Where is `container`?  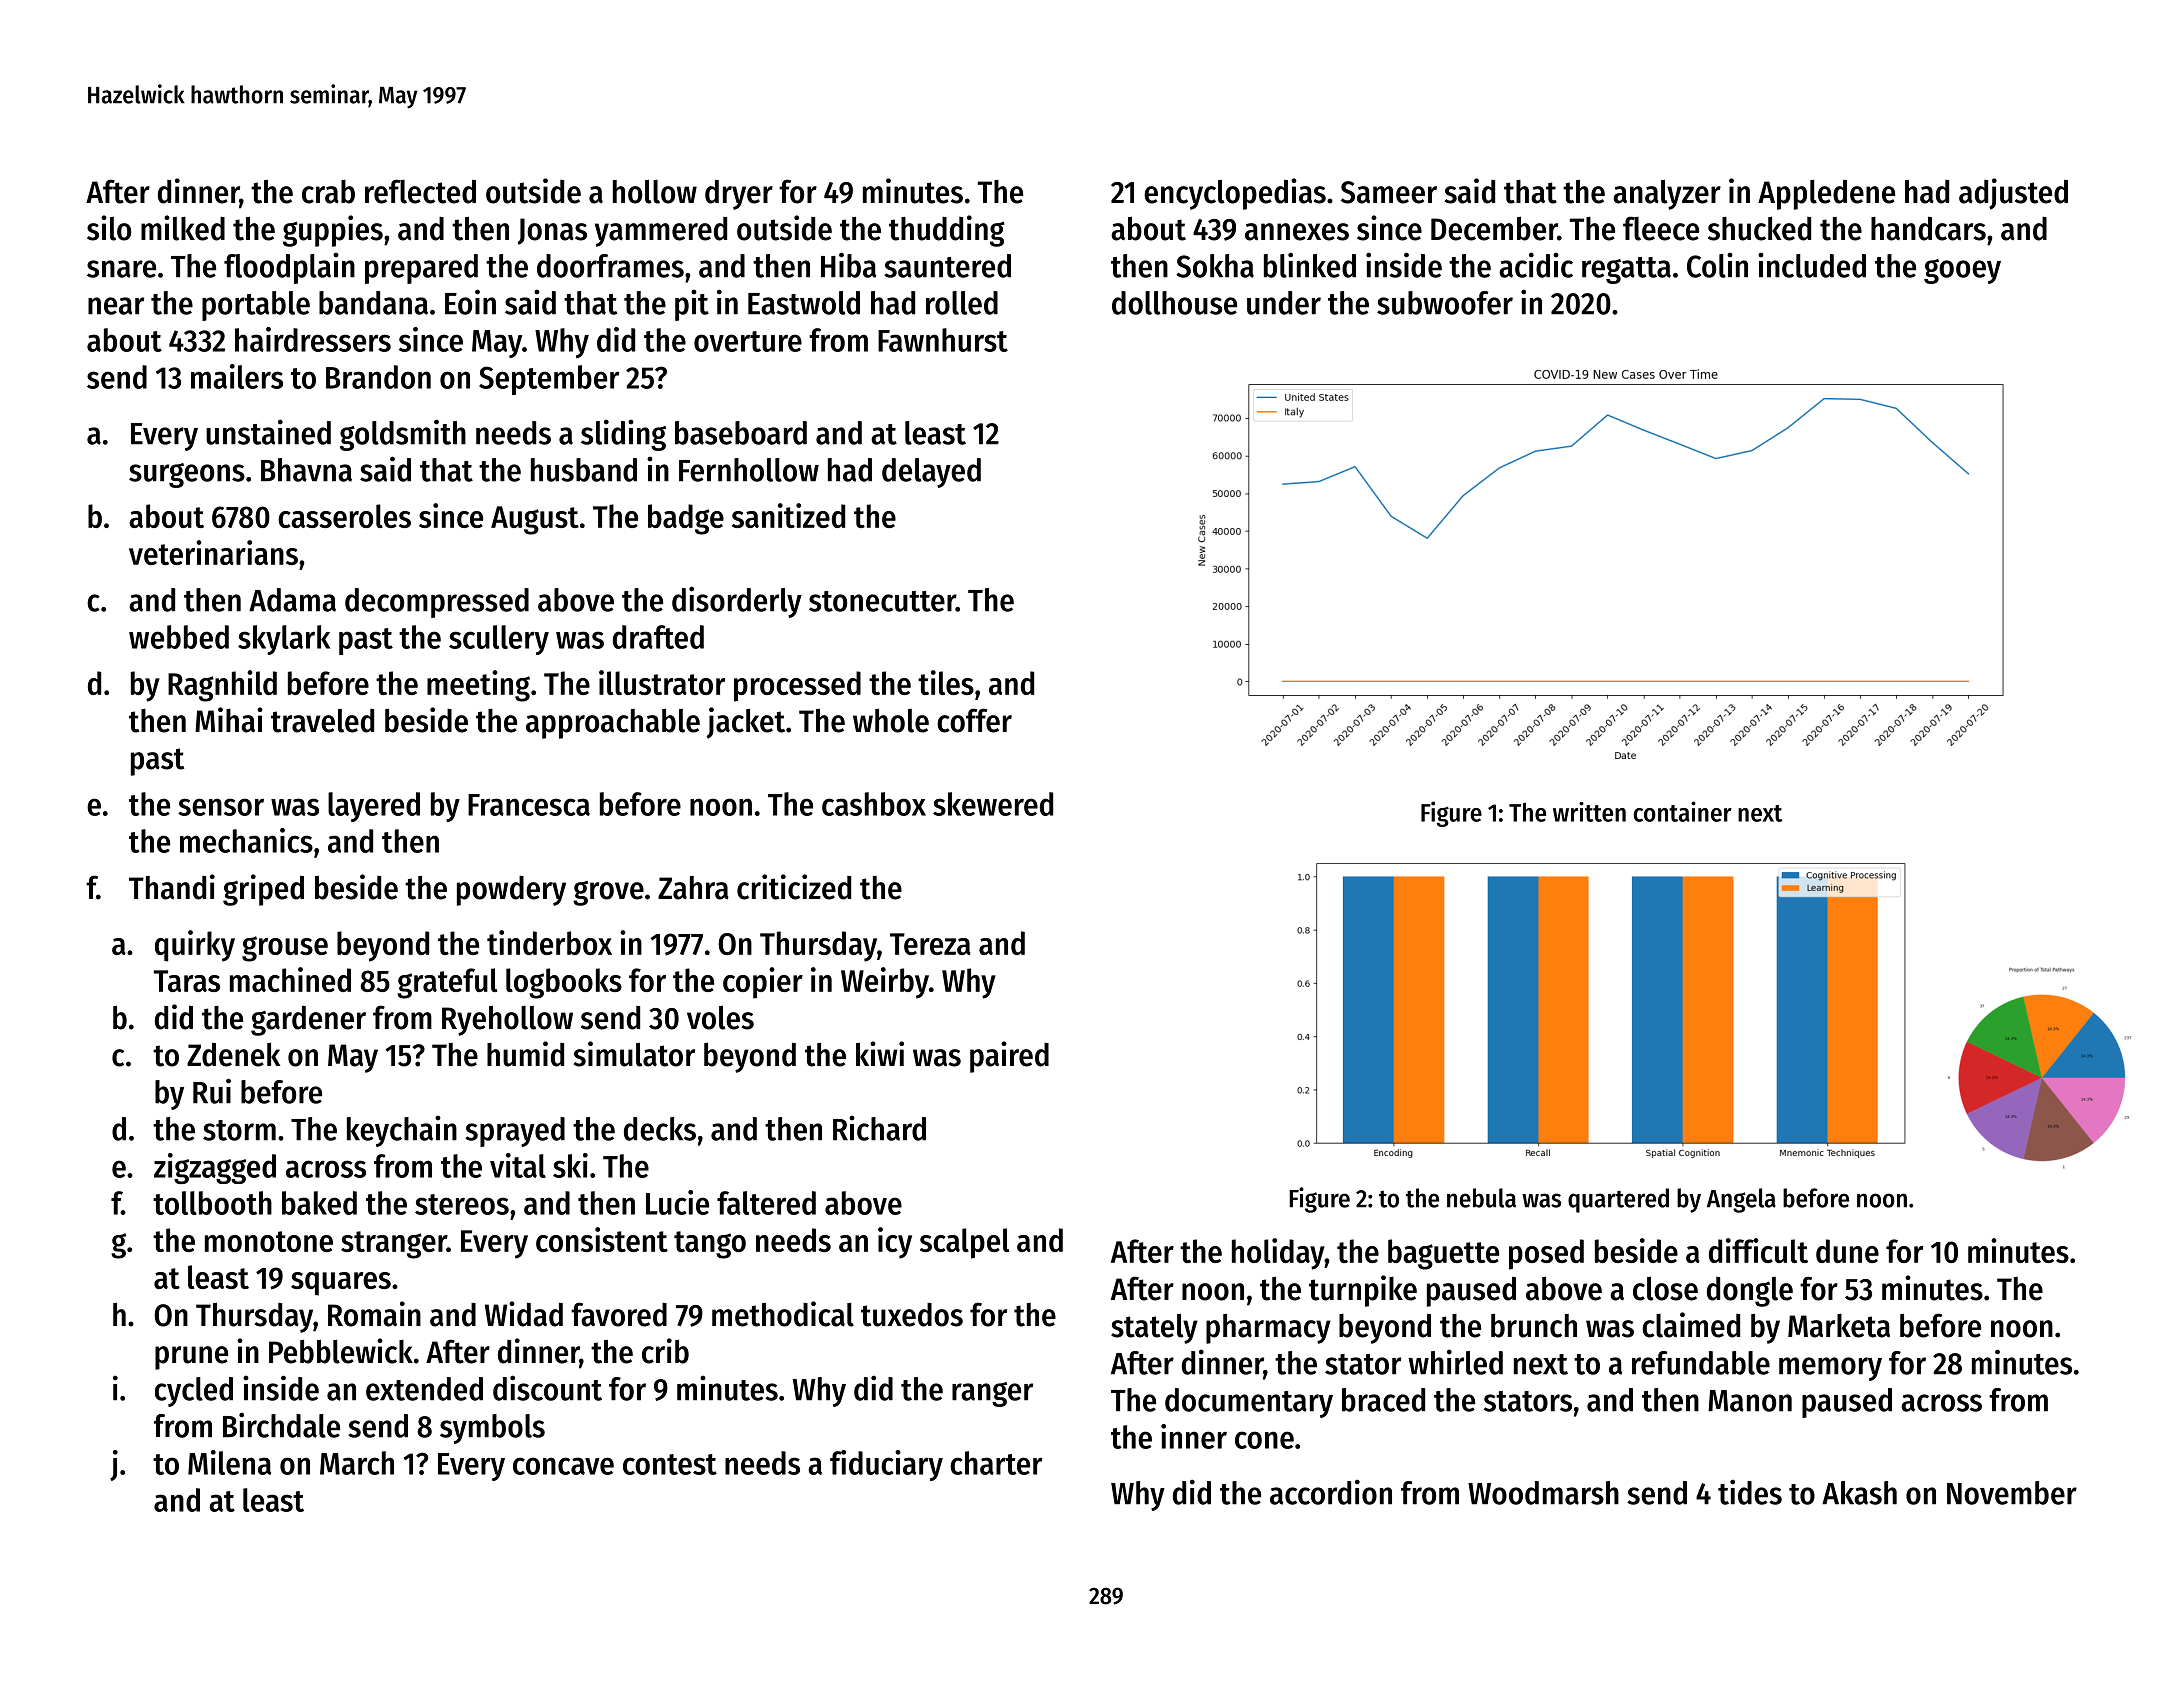 container is located at coordinates (1682, 811).
